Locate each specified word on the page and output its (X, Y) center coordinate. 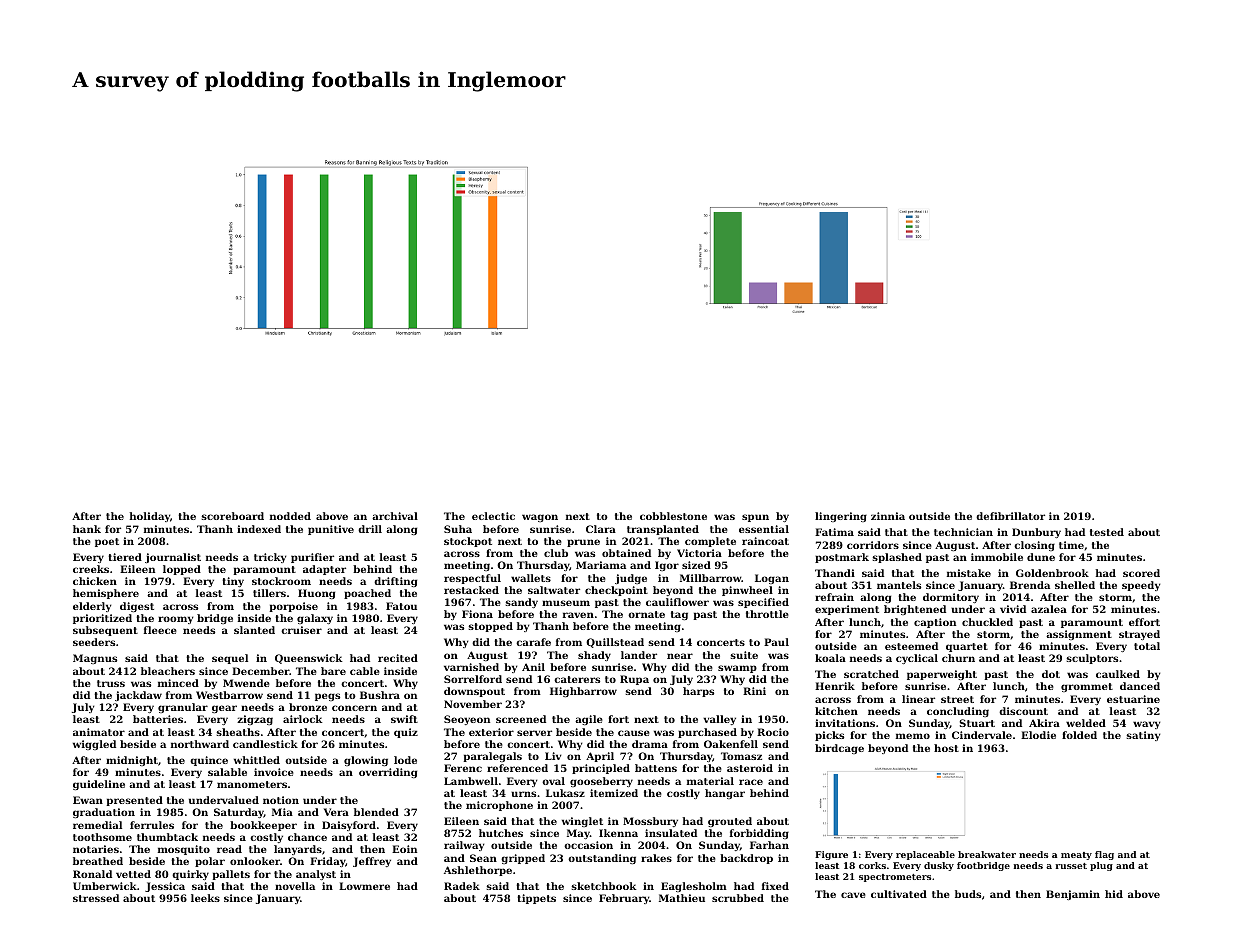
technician (963, 532)
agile (589, 720)
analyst (316, 875)
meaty (1076, 856)
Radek (462, 886)
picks (829, 736)
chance (307, 837)
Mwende (246, 683)
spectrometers (895, 878)
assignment (1079, 635)
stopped (490, 627)
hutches (501, 833)
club (556, 553)
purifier (312, 558)
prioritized (102, 619)
